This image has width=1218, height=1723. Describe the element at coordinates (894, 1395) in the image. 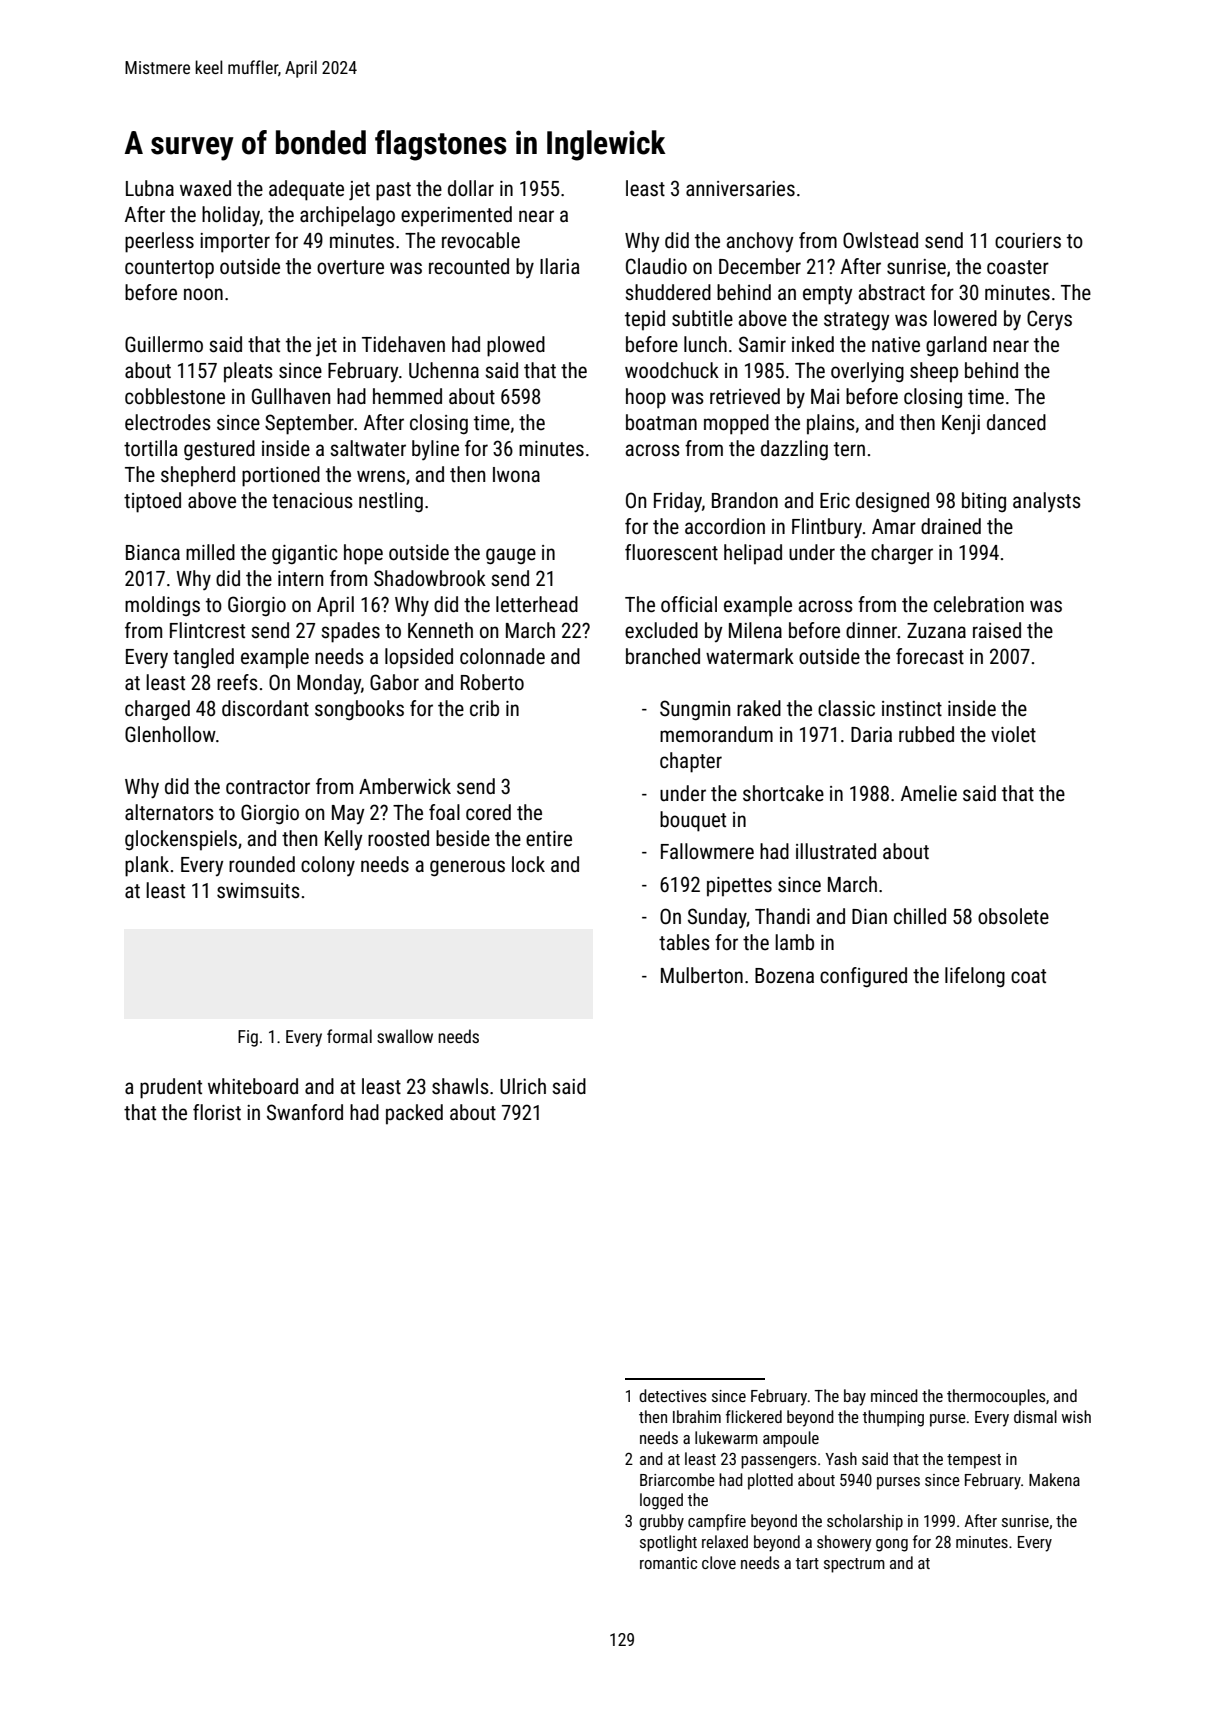

I see `minced` at that location.
